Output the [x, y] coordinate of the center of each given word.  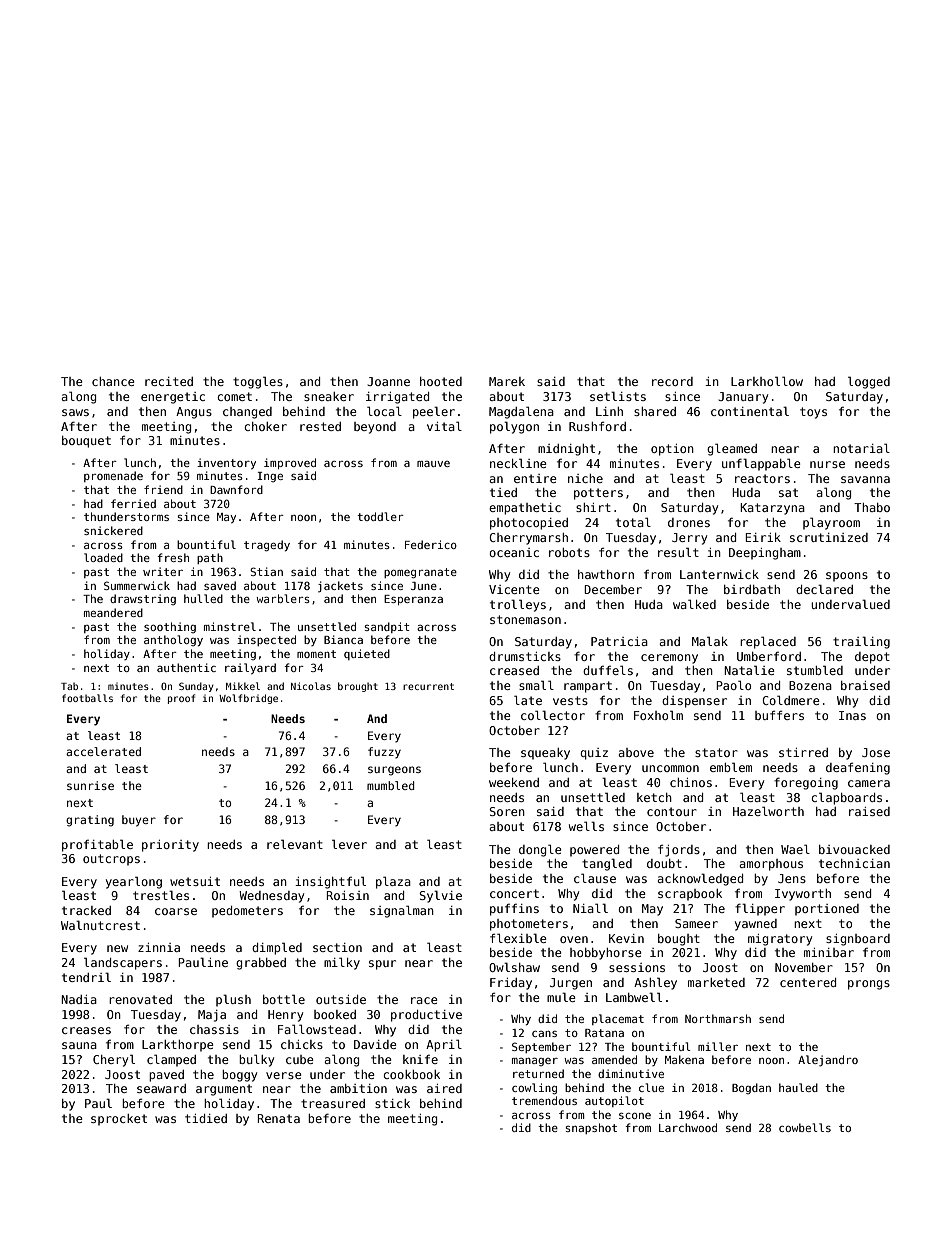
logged [869, 382]
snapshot [591, 1128]
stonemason [525, 619]
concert [514, 893]
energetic [173, 398]
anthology [173, 640]
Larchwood [688, 1127]
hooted [441, 381]
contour [672, 811]
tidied [206, 1118]
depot [872, 658]
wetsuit [195, 881]
